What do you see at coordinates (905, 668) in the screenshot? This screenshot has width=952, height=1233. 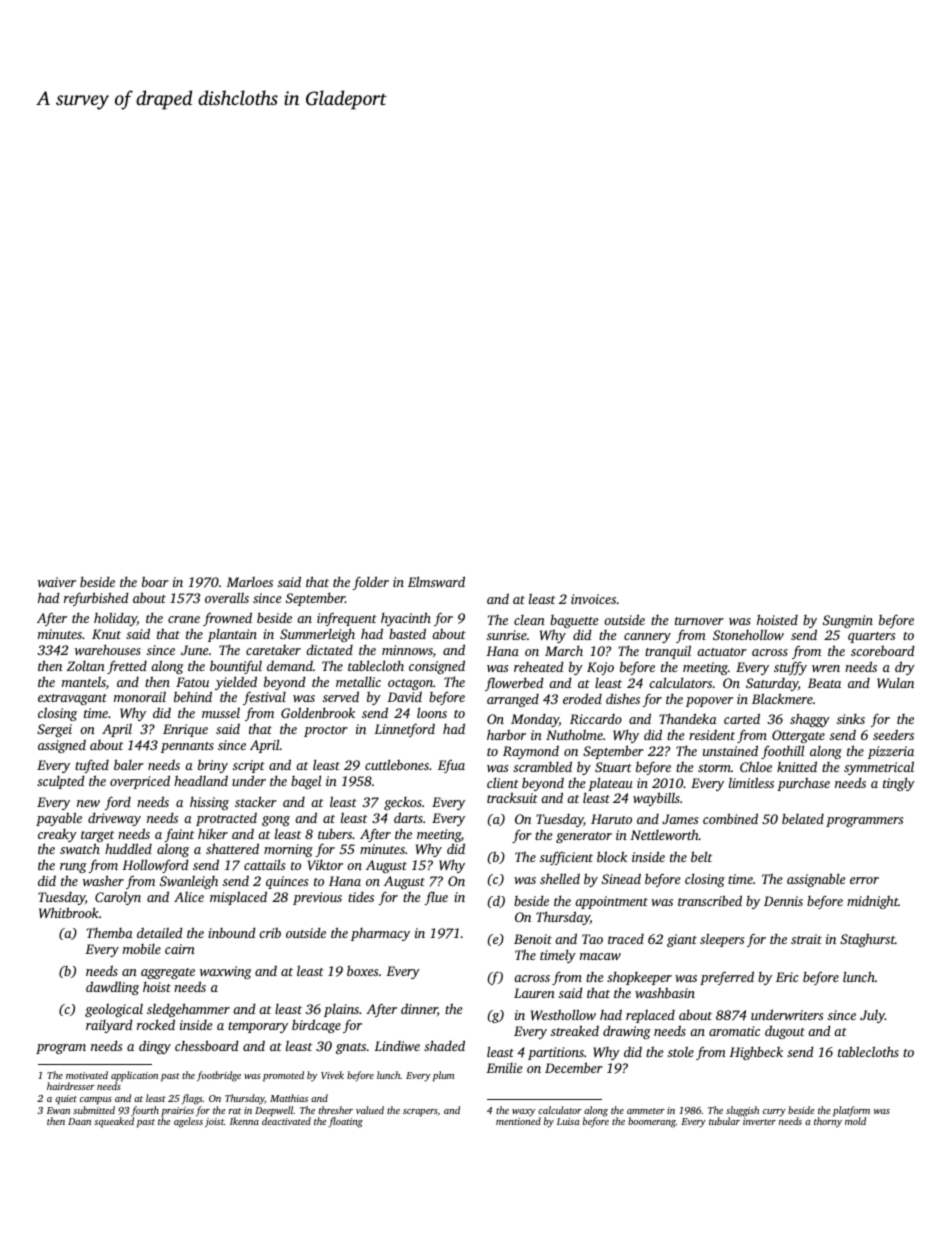 I see `dry` at bounding box center [905, 668].
